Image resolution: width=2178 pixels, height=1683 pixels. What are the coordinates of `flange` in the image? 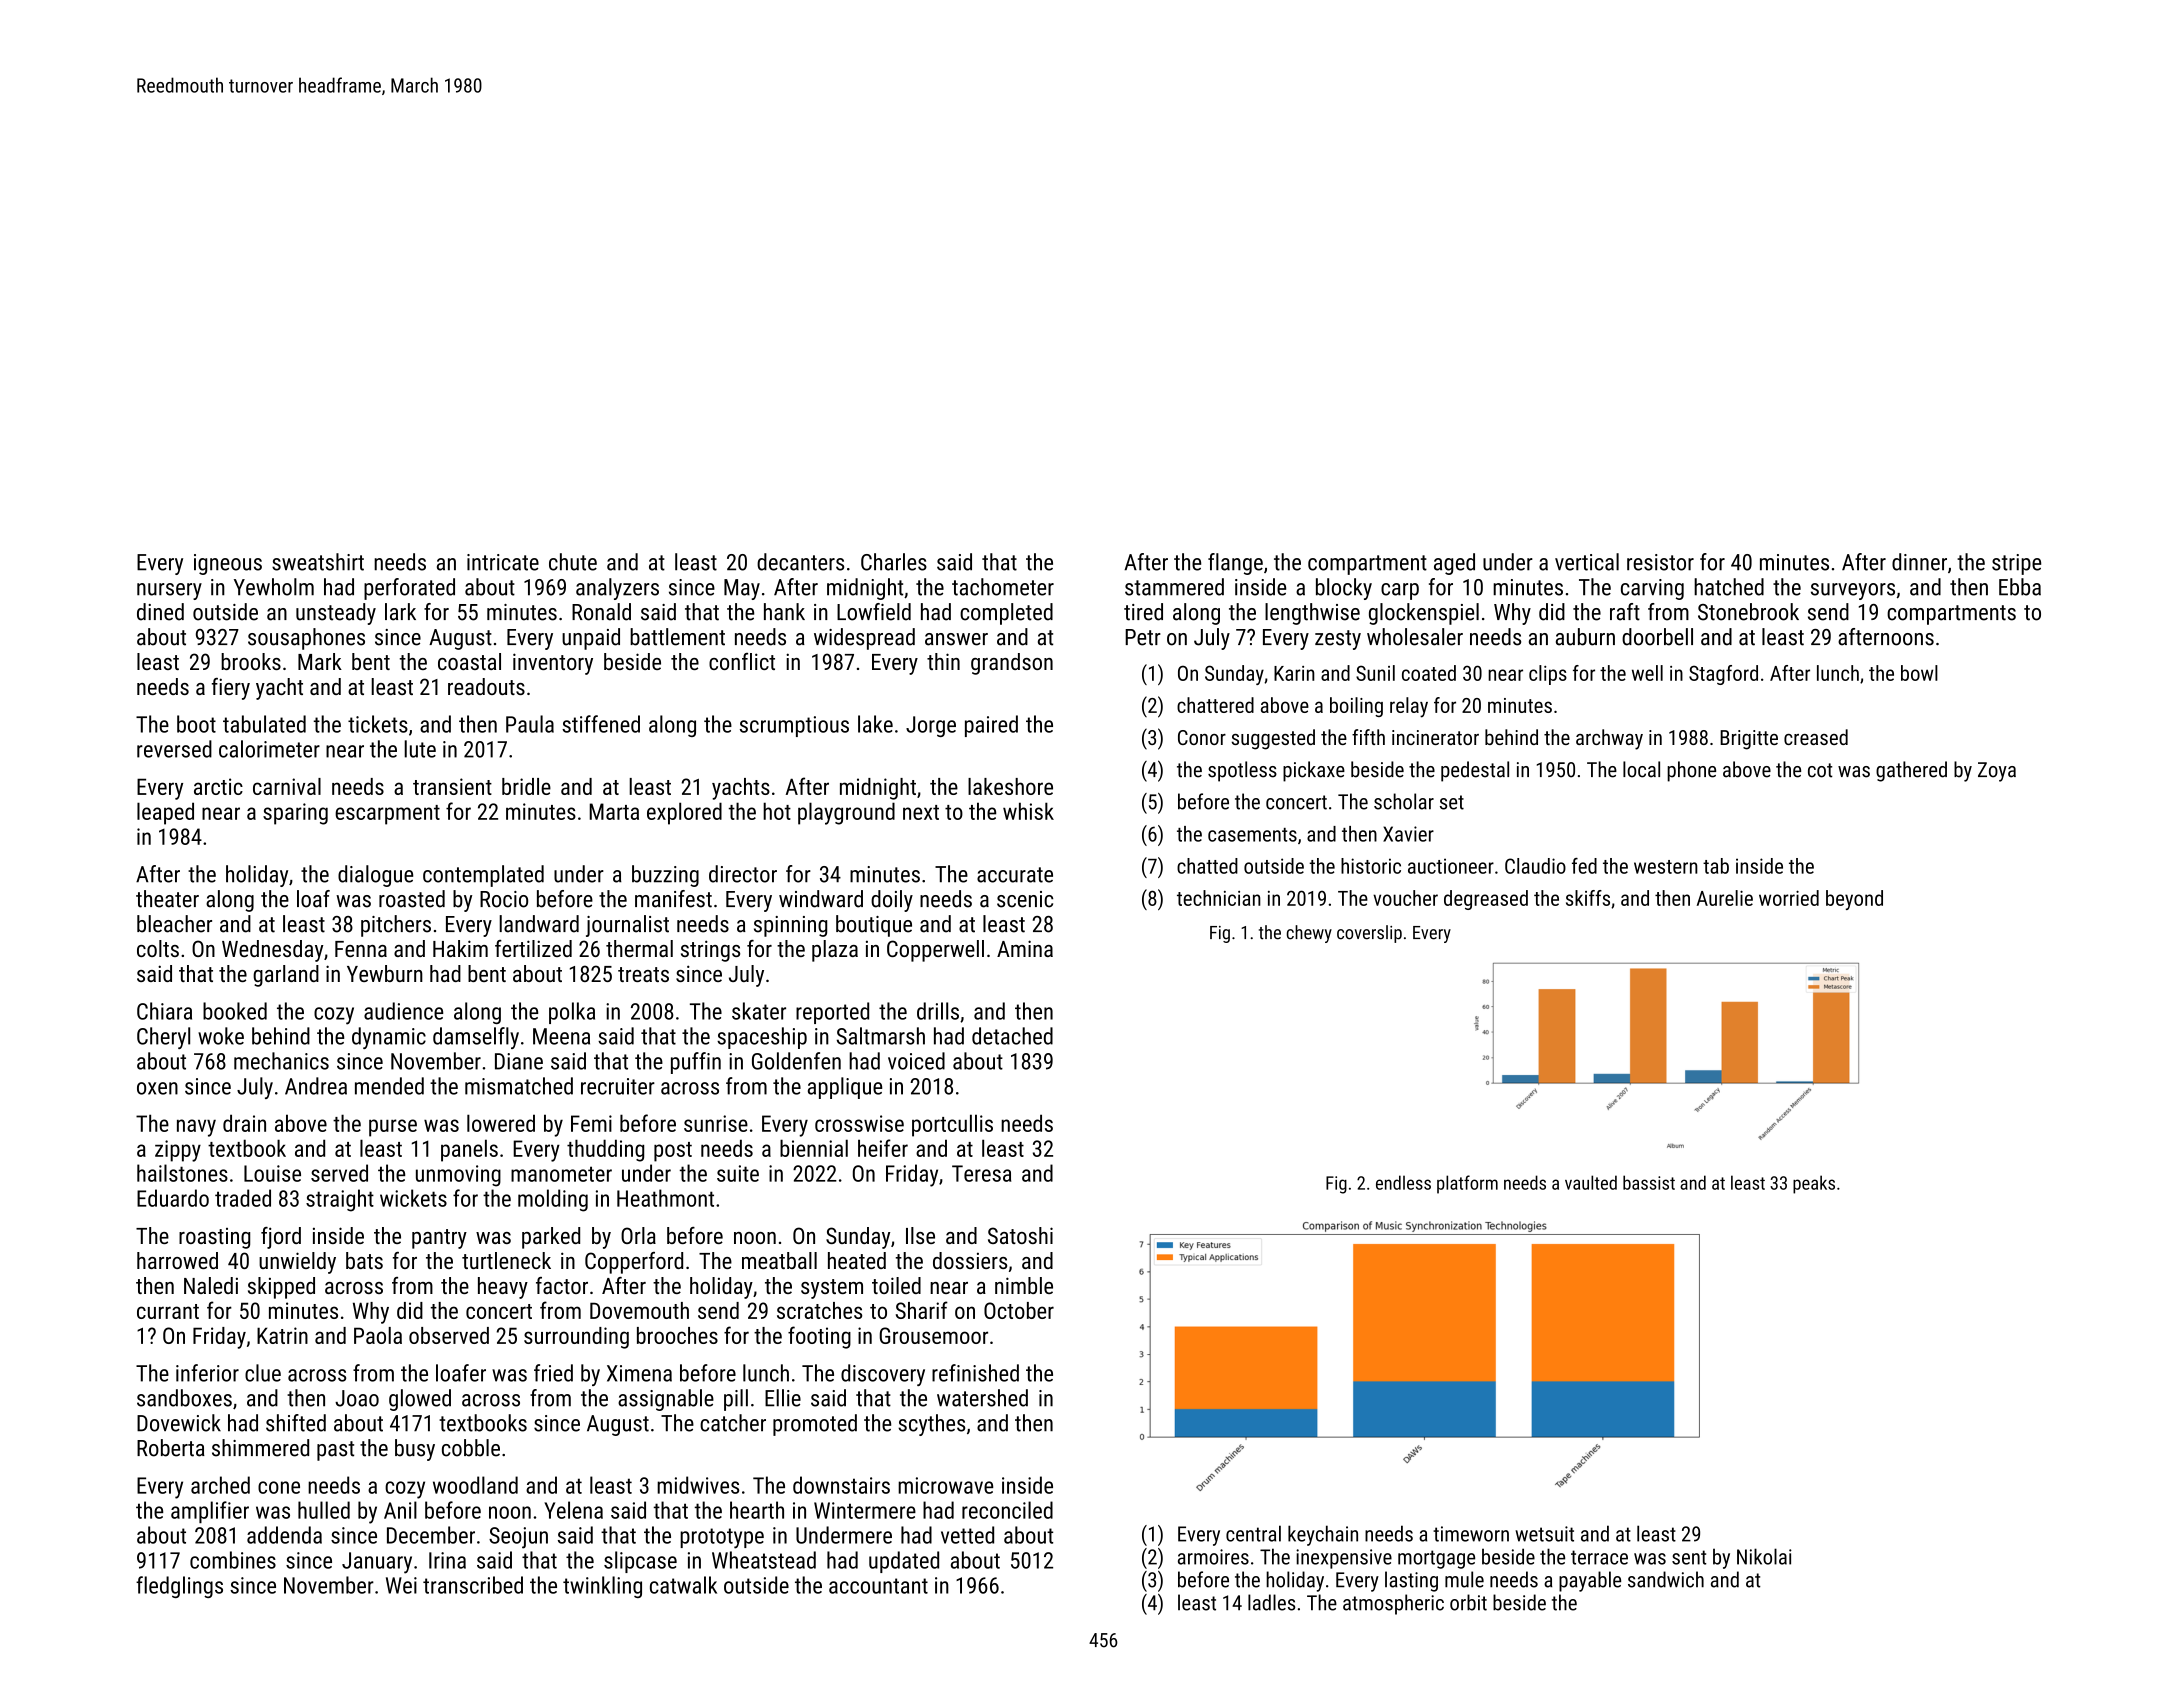 It's located at (1235, 564).
